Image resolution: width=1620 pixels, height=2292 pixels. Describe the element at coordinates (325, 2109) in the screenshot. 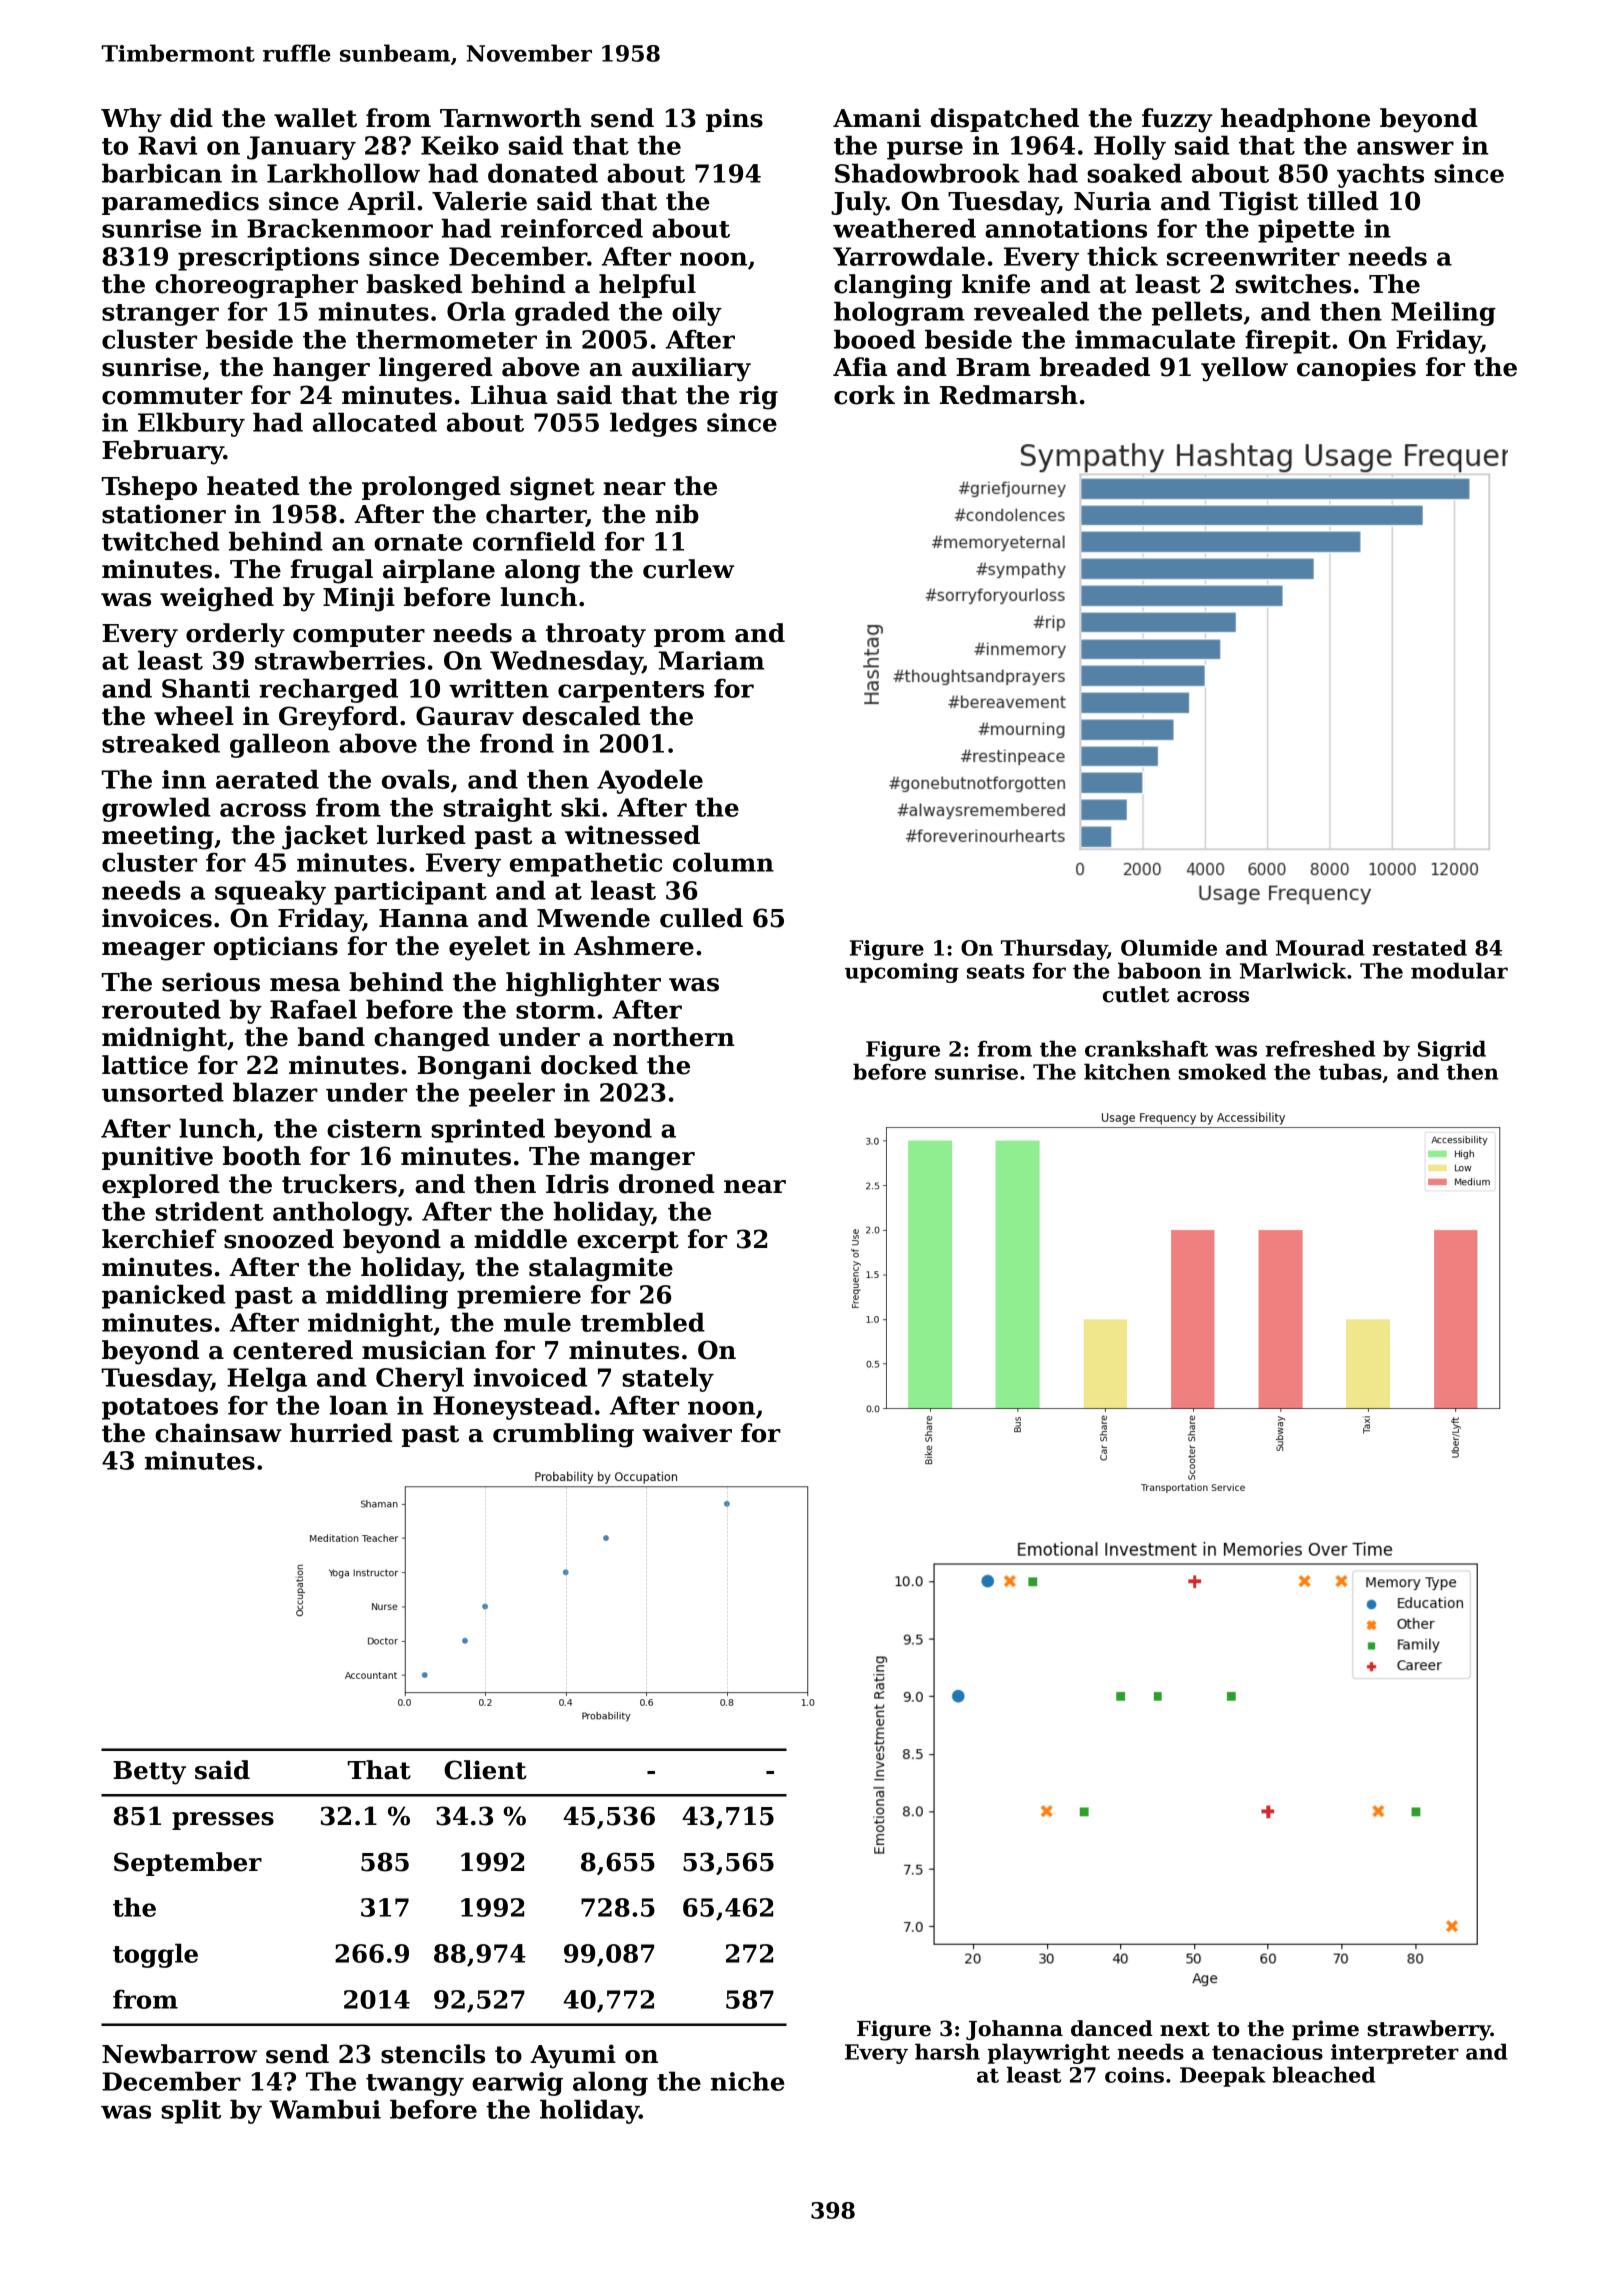

I see `Wambui` at that location.
